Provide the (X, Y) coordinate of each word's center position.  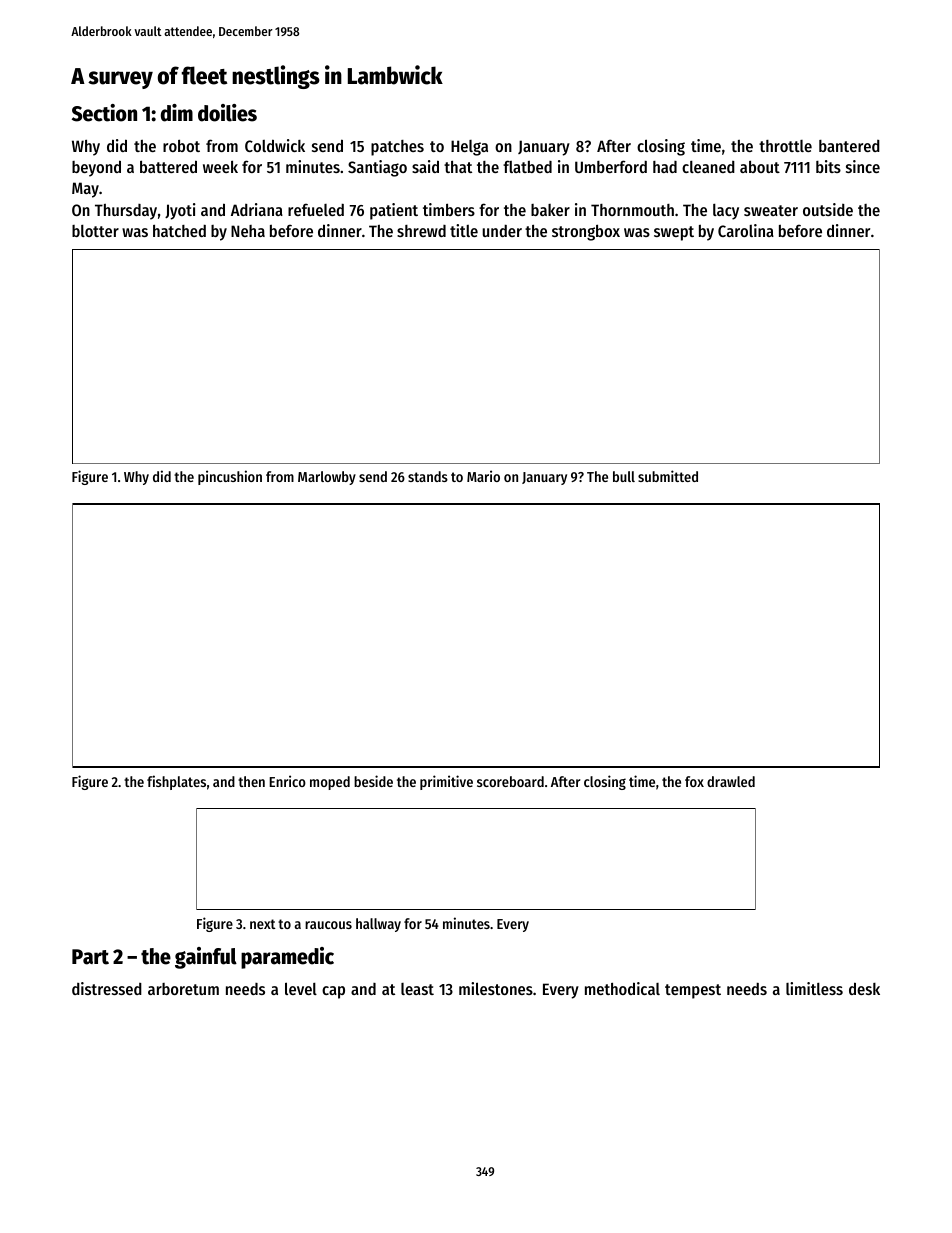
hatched (179, 231)
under (502, 231)
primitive (446, 782)
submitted (668, 476)
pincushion (230, 477)
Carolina (746, 230)
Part (90, 957)
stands (428, 476)
